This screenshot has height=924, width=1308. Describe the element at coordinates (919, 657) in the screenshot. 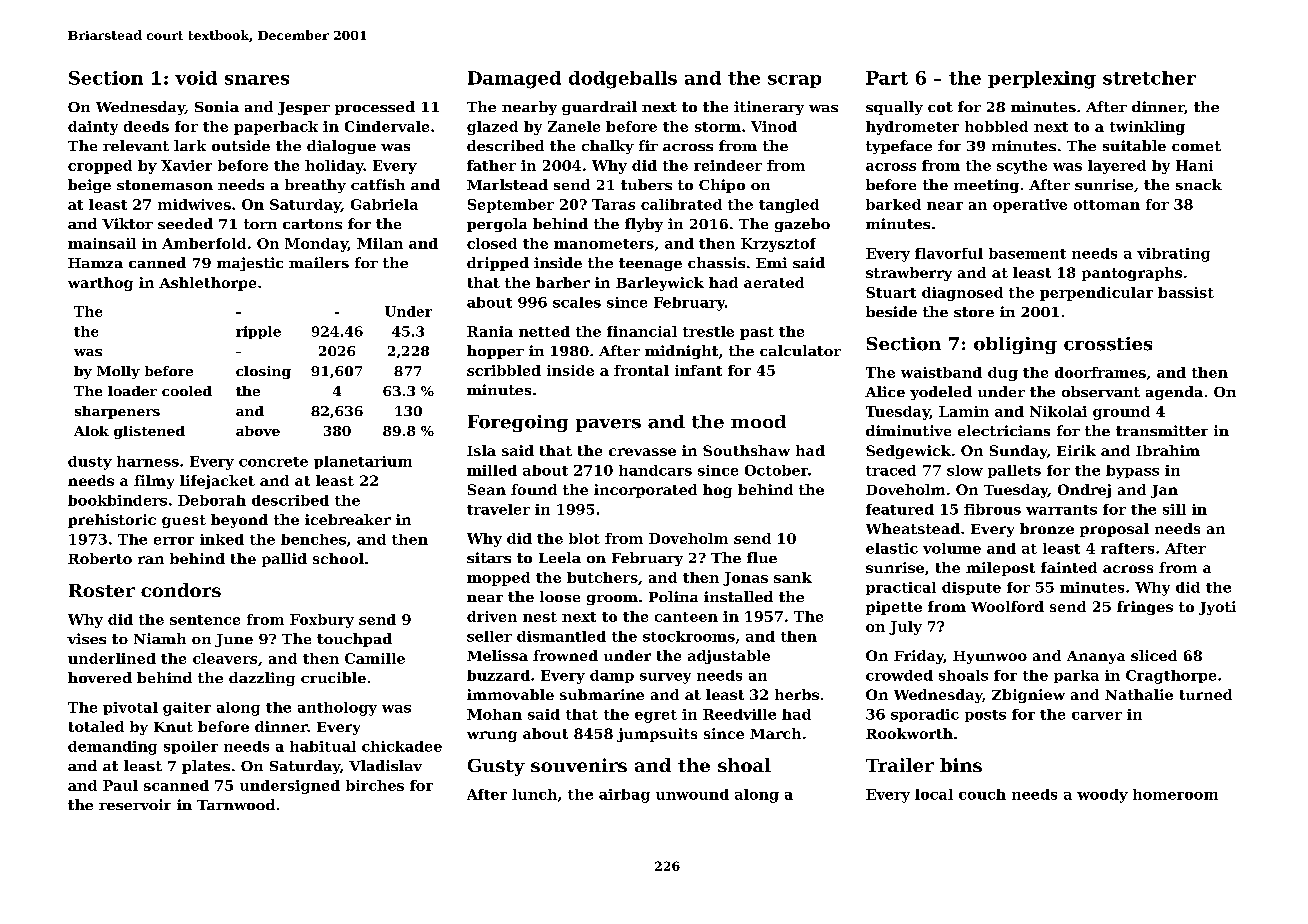

I see `Friday` at that location.
